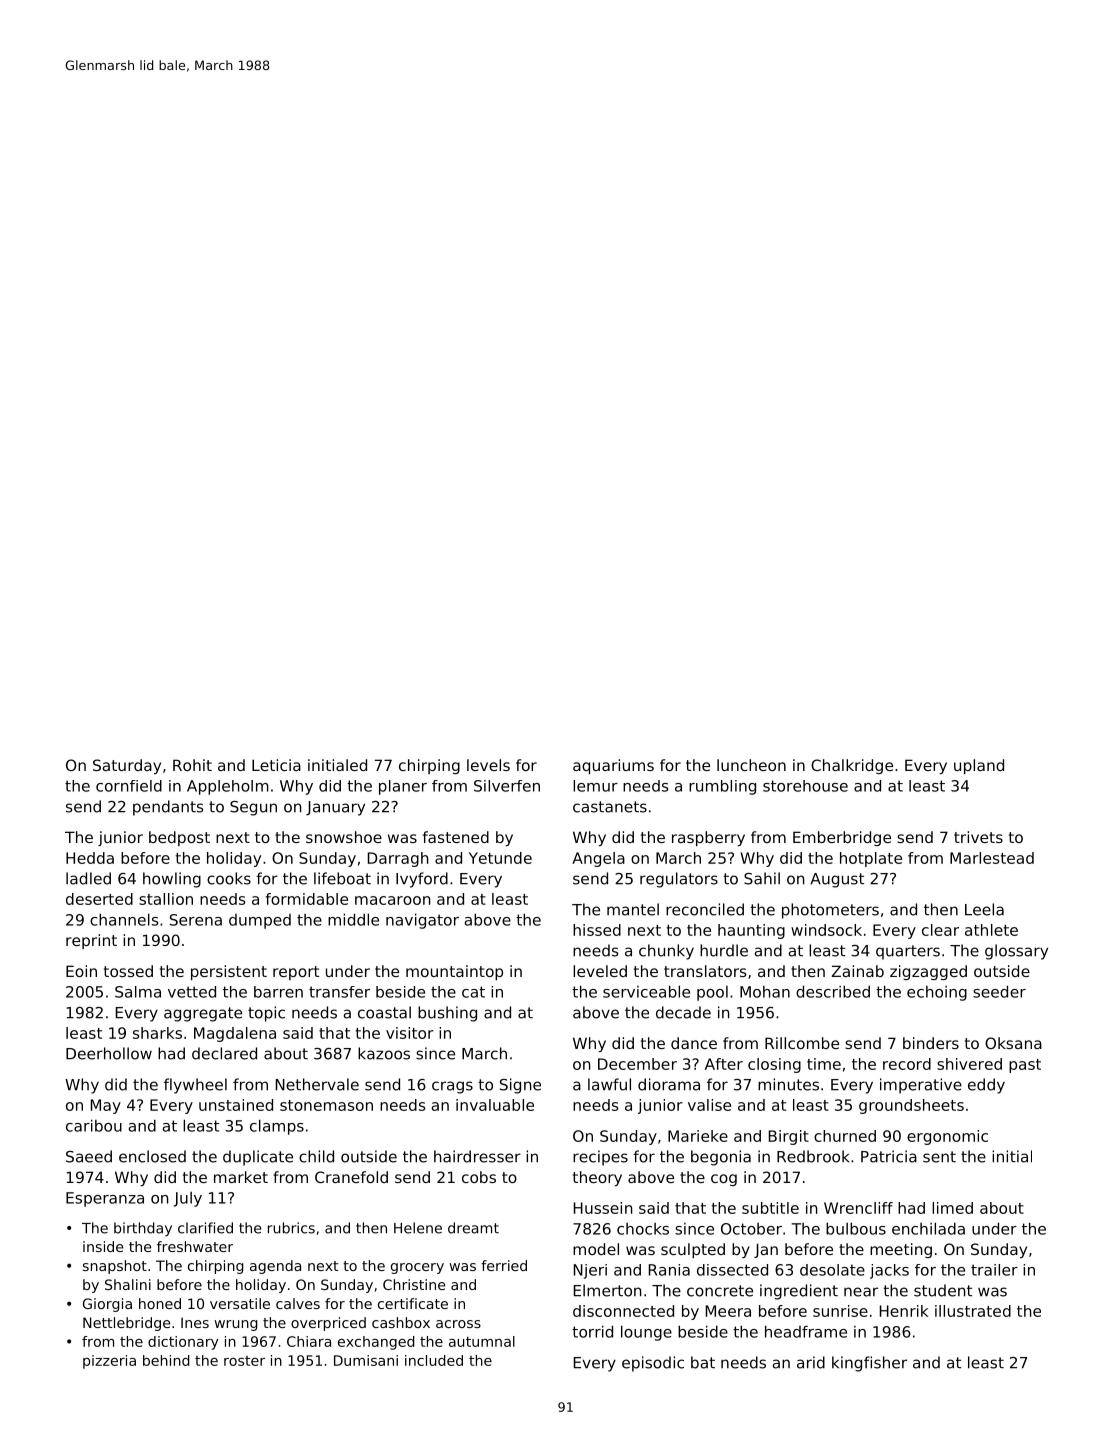 The image size is (1115, 1443). What do you see at coordinates (703, 1362) in the image?
I see `bat` at bounding box center [703, 1362].
